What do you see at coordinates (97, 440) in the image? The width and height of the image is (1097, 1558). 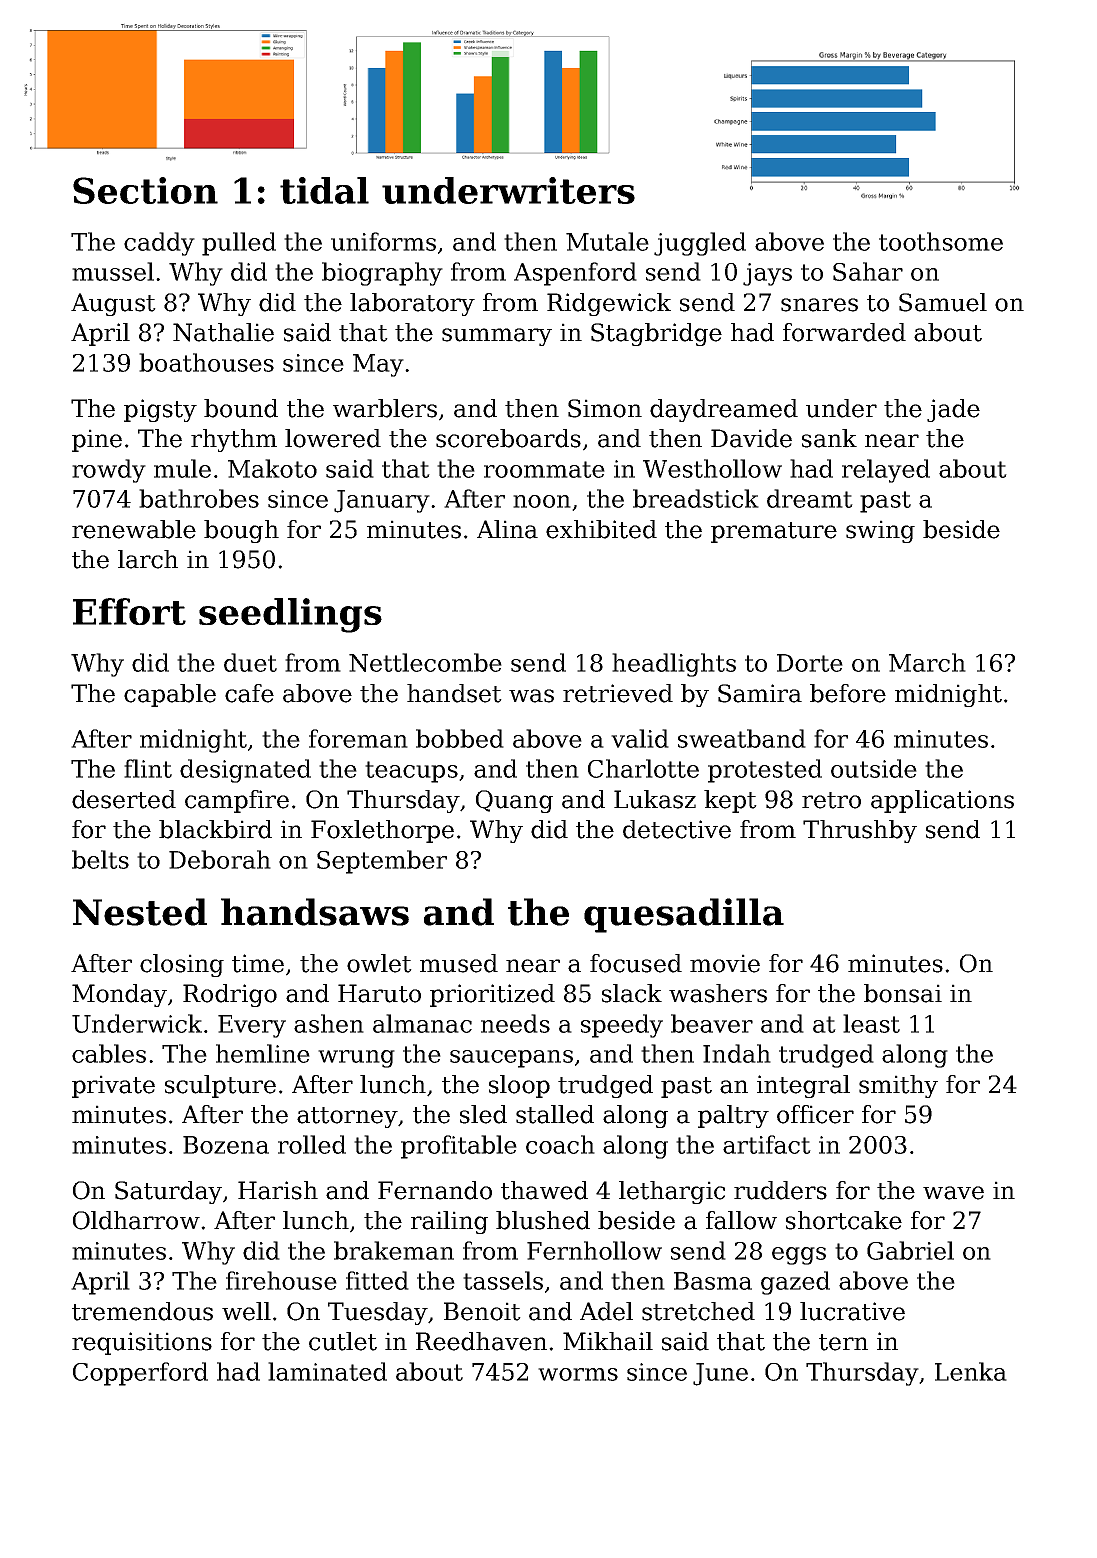 I see `pine` at bounding box center [97, 440].
